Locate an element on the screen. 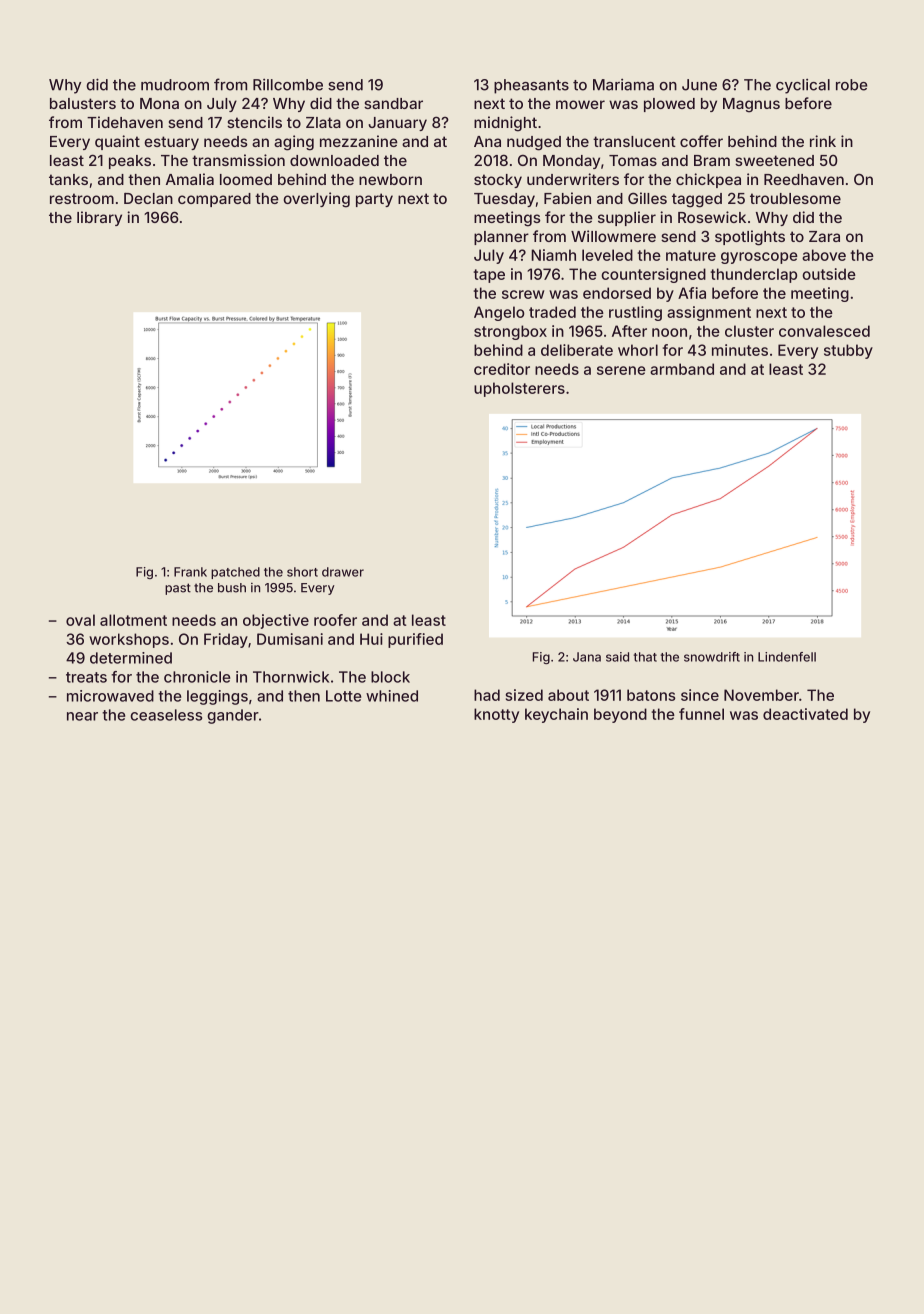 The height and width of the screenshot is (1314, 924). knotty is located at coordinates (496, 715).
